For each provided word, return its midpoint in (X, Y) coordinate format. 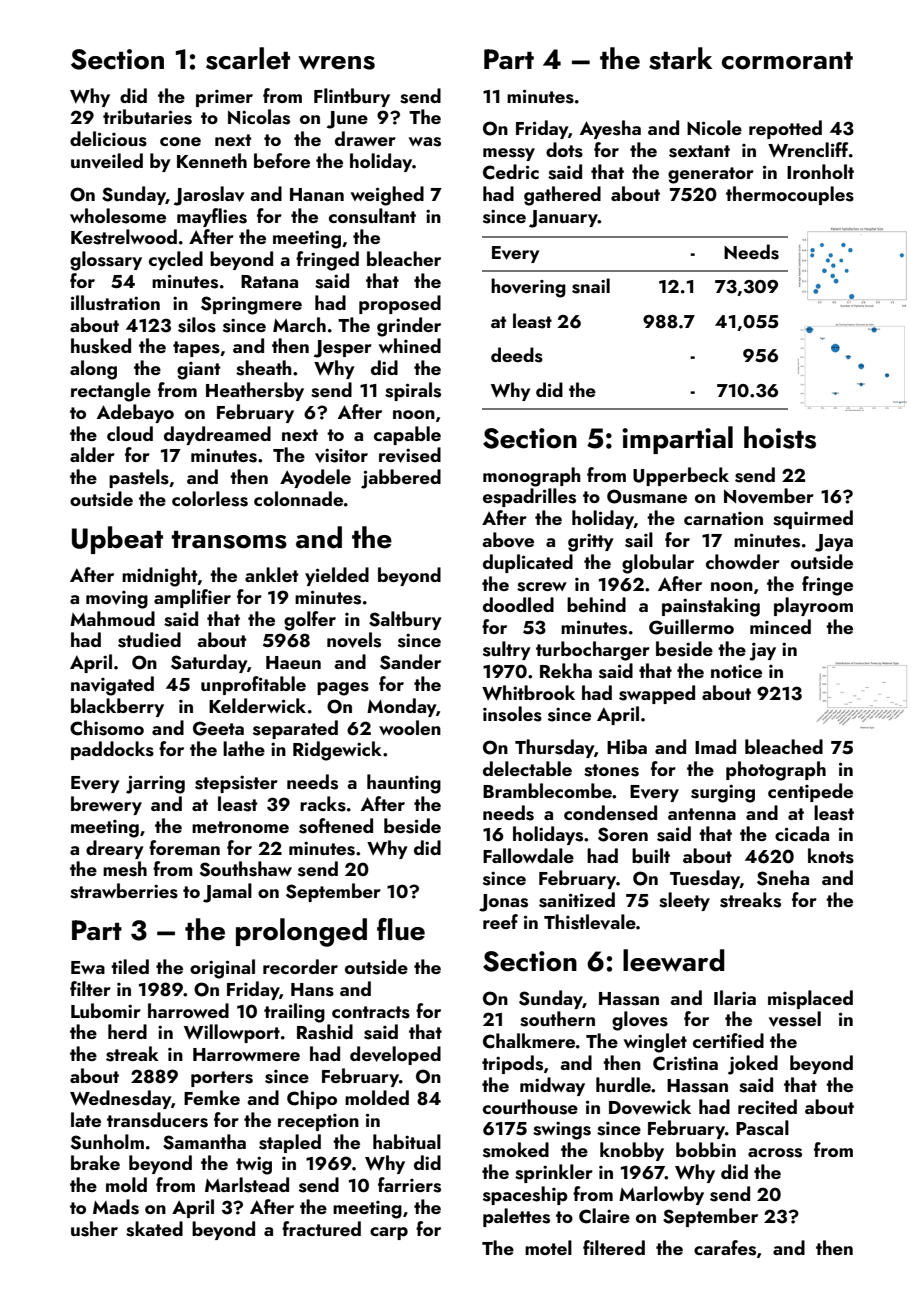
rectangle (111, 392)
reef (500, 921)
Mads (116, 1207)
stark (680, 58)
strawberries (124, 891)
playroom (813, 606)
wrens (336, 63)
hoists (780, 437)
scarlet (248, 58)
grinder (409, 327)
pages (343, 689)
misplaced (810, 999)
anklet (272, 574)
